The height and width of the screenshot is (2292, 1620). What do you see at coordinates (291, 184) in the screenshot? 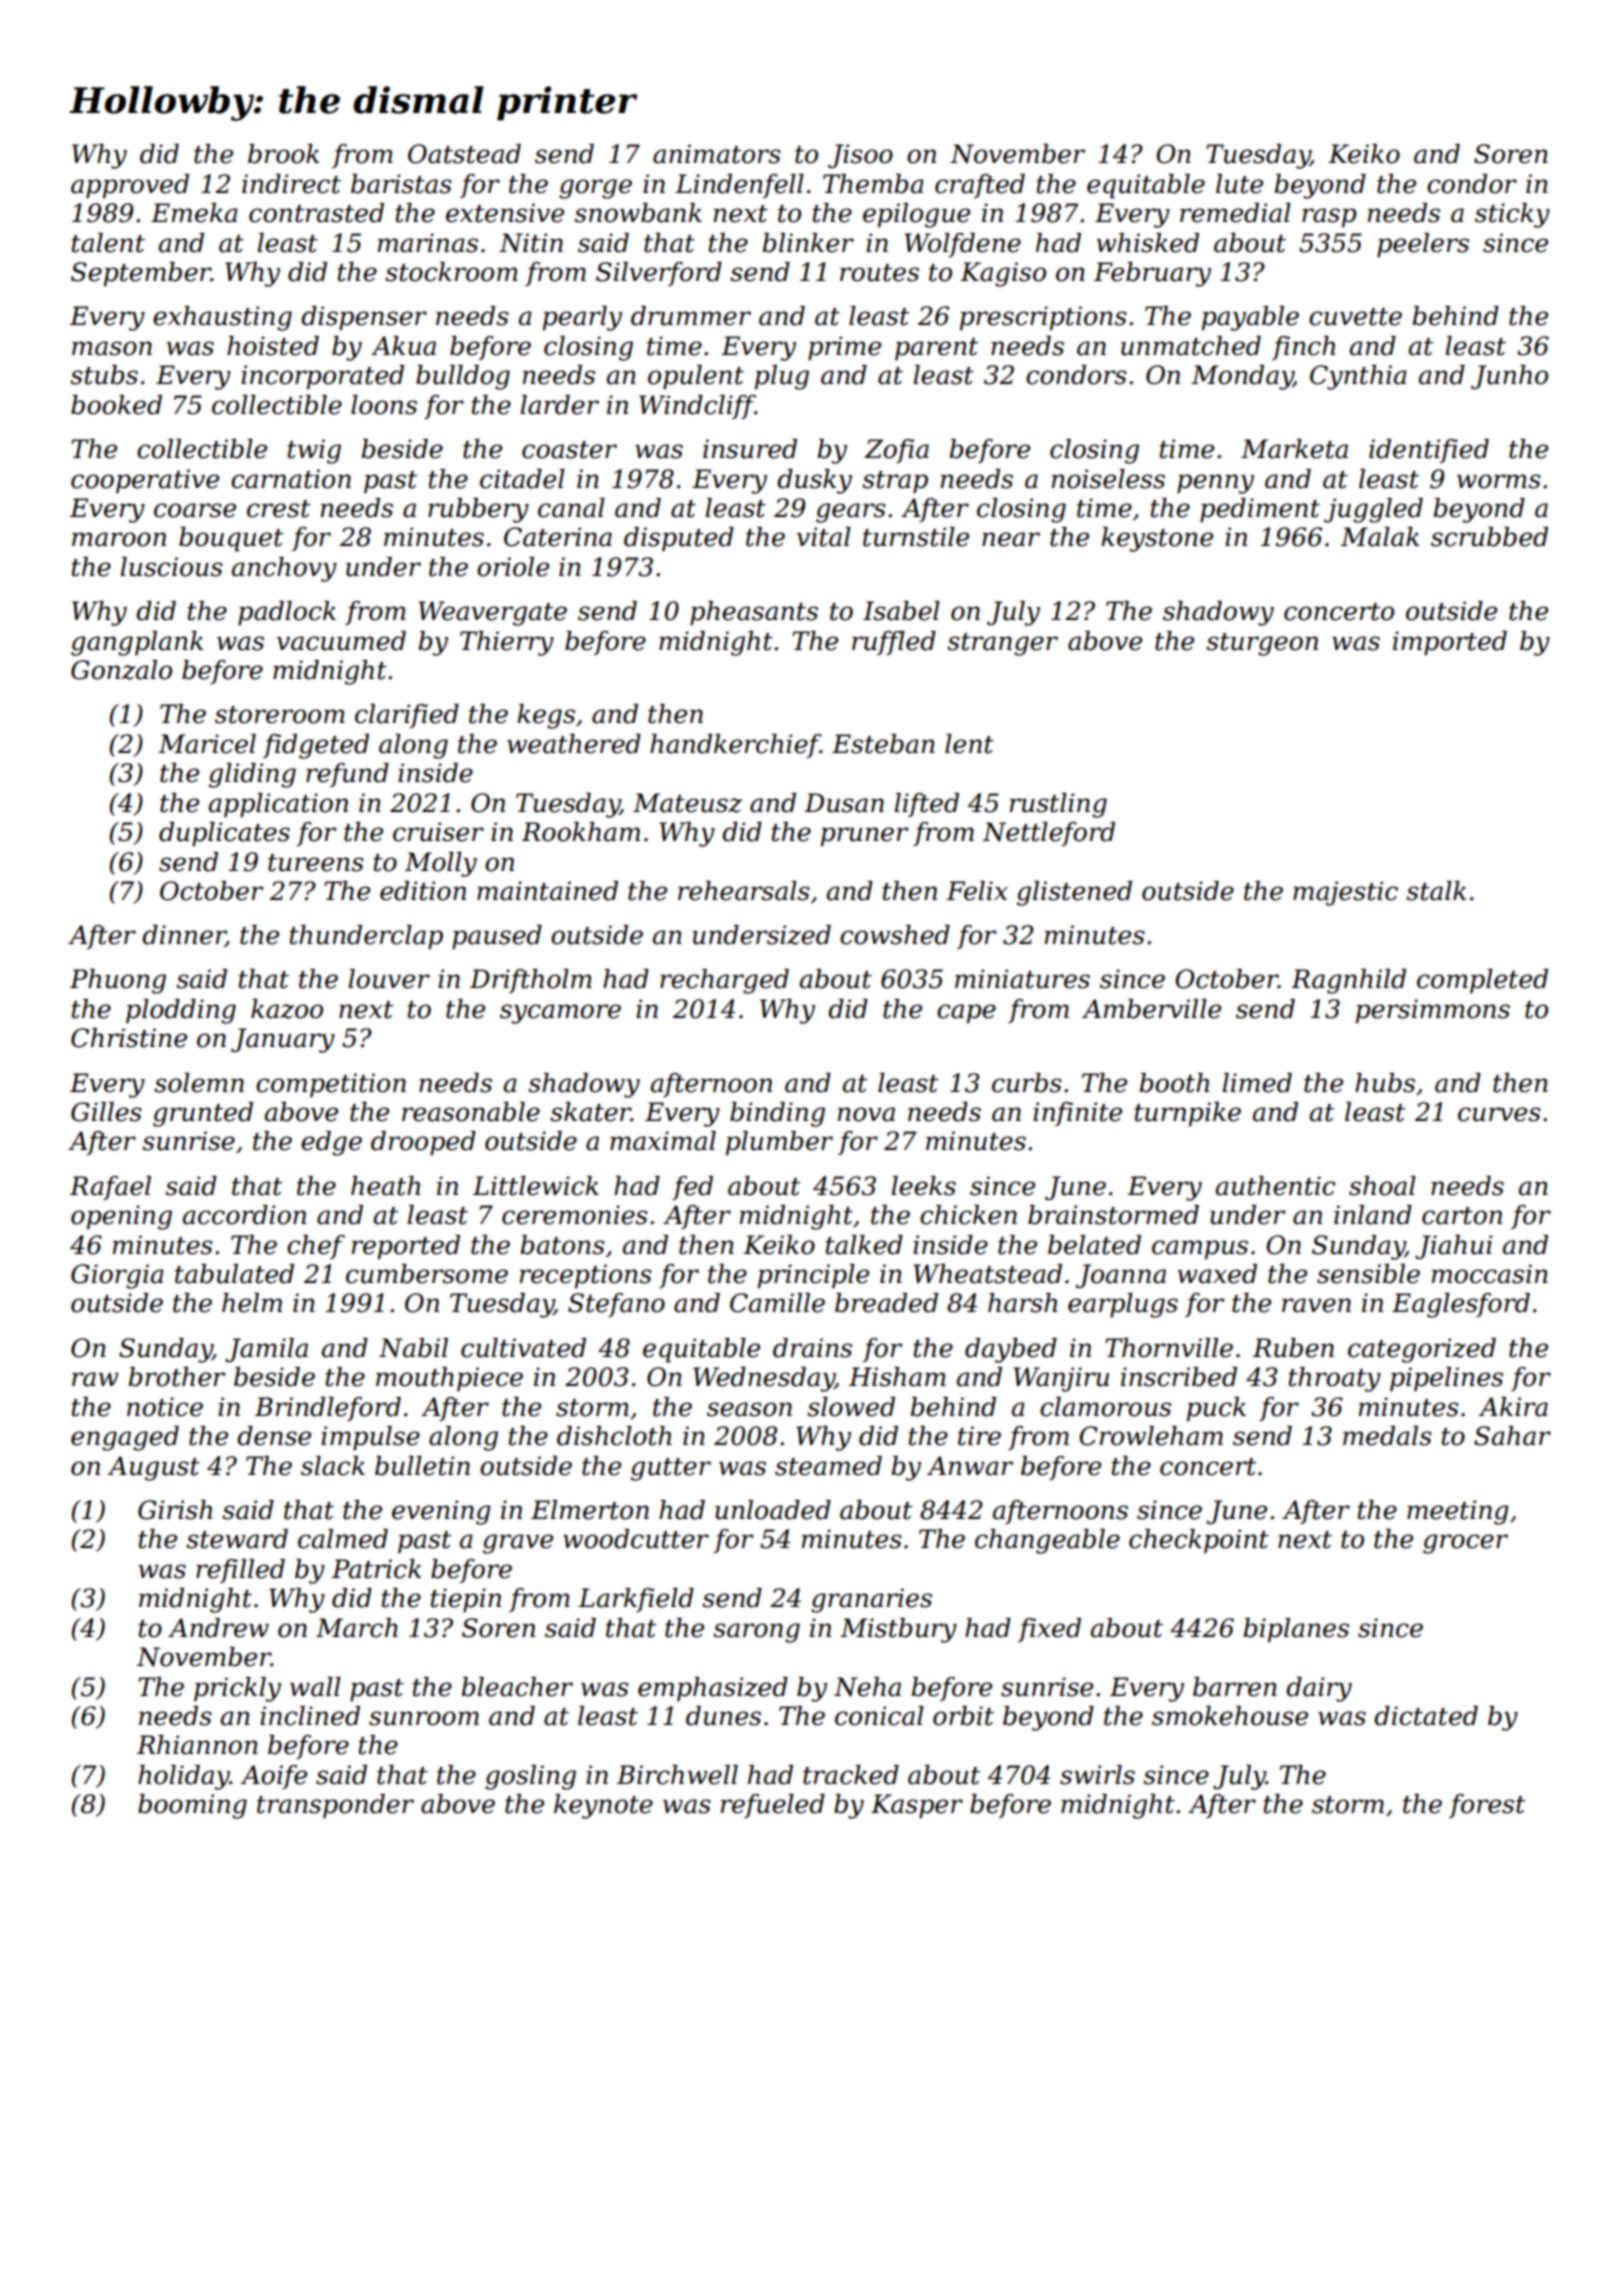
I see `indirect` at bounding box center [291, 184].
